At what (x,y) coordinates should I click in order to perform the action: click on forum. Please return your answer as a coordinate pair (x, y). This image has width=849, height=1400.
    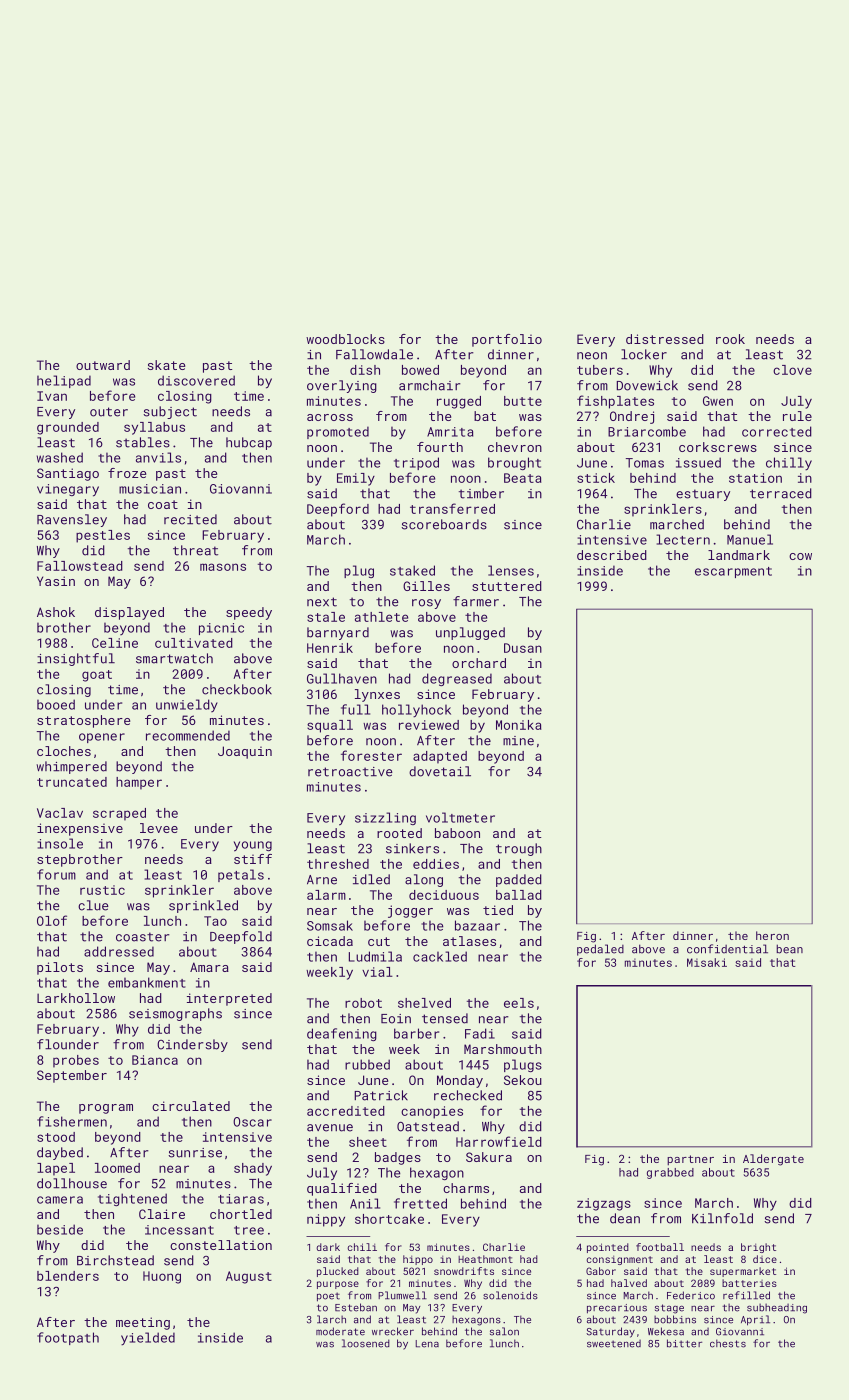
    Looking at the image, I should click on (56, 874).
